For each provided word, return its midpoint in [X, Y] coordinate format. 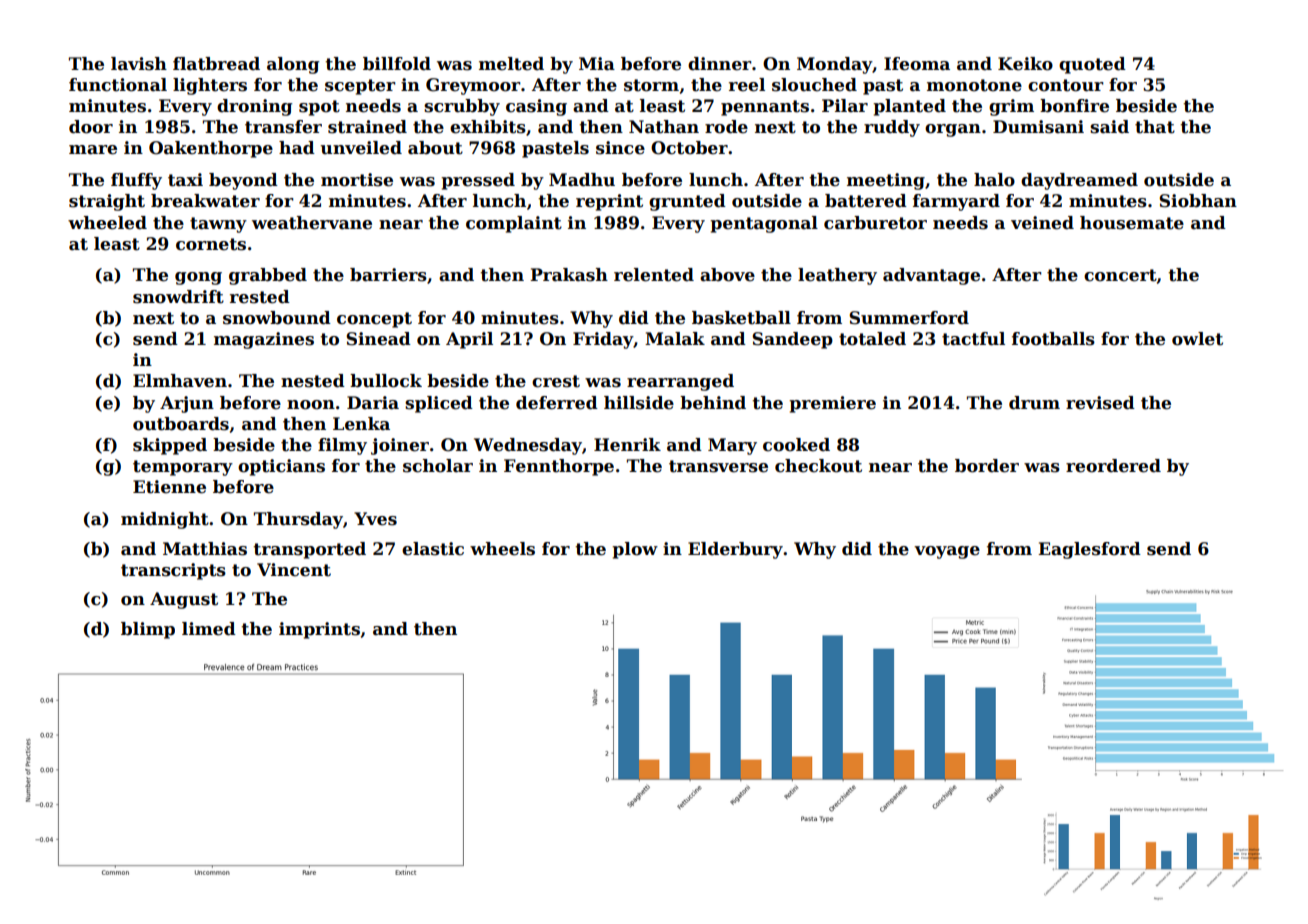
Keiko [1025, 64]
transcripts [173, 571]
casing [536, 107]
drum [1034, 403]
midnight [165, 520]
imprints [319, 630]
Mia [597, 64]
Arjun [187, 404]
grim [1011, 107]
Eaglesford [1089, 550]
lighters [210, 86]
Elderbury [735, 550]
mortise [357, 180]
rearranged [680, 382]
